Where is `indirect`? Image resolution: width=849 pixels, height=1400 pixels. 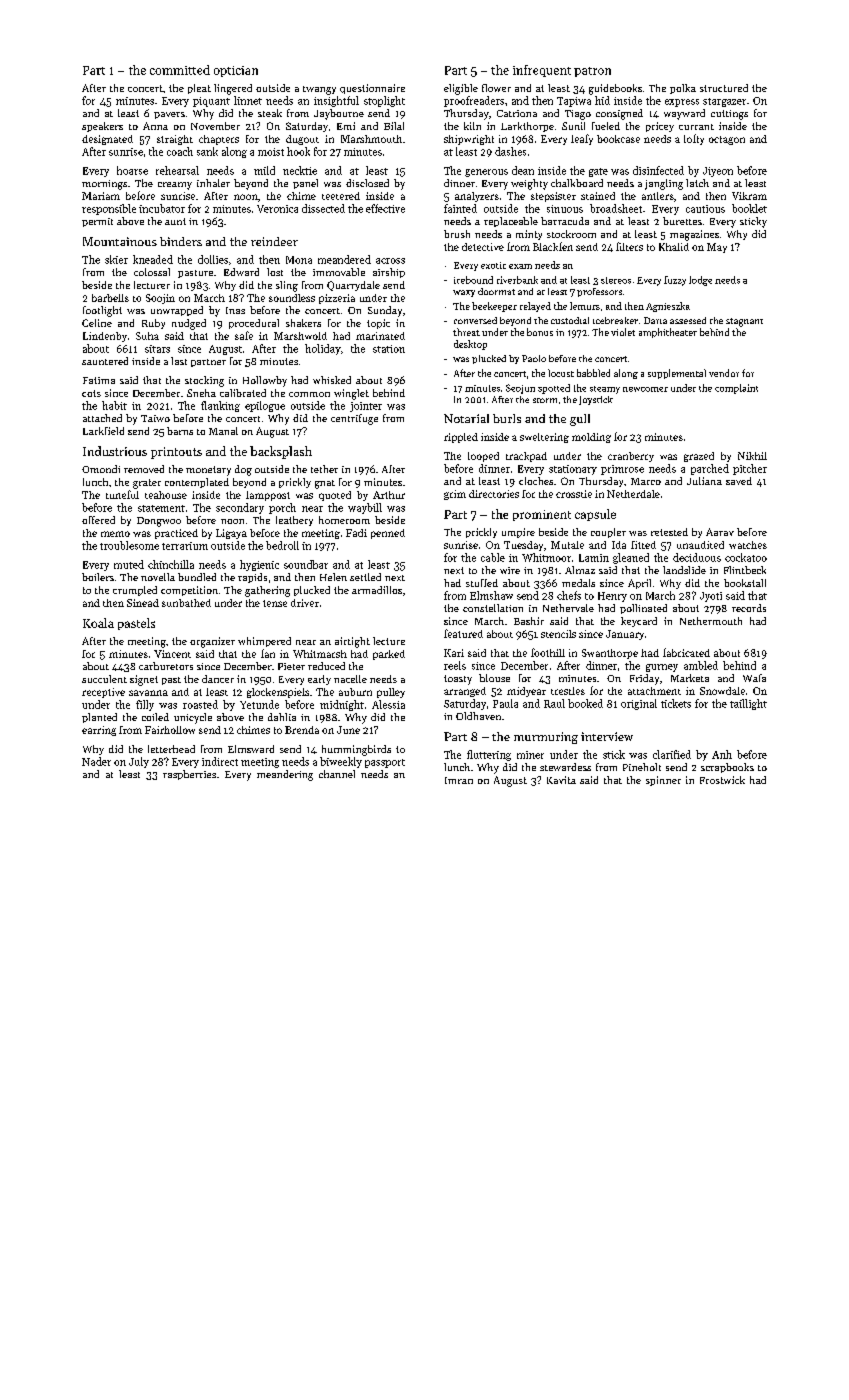 indirect is located at coordinates (220, 761).
